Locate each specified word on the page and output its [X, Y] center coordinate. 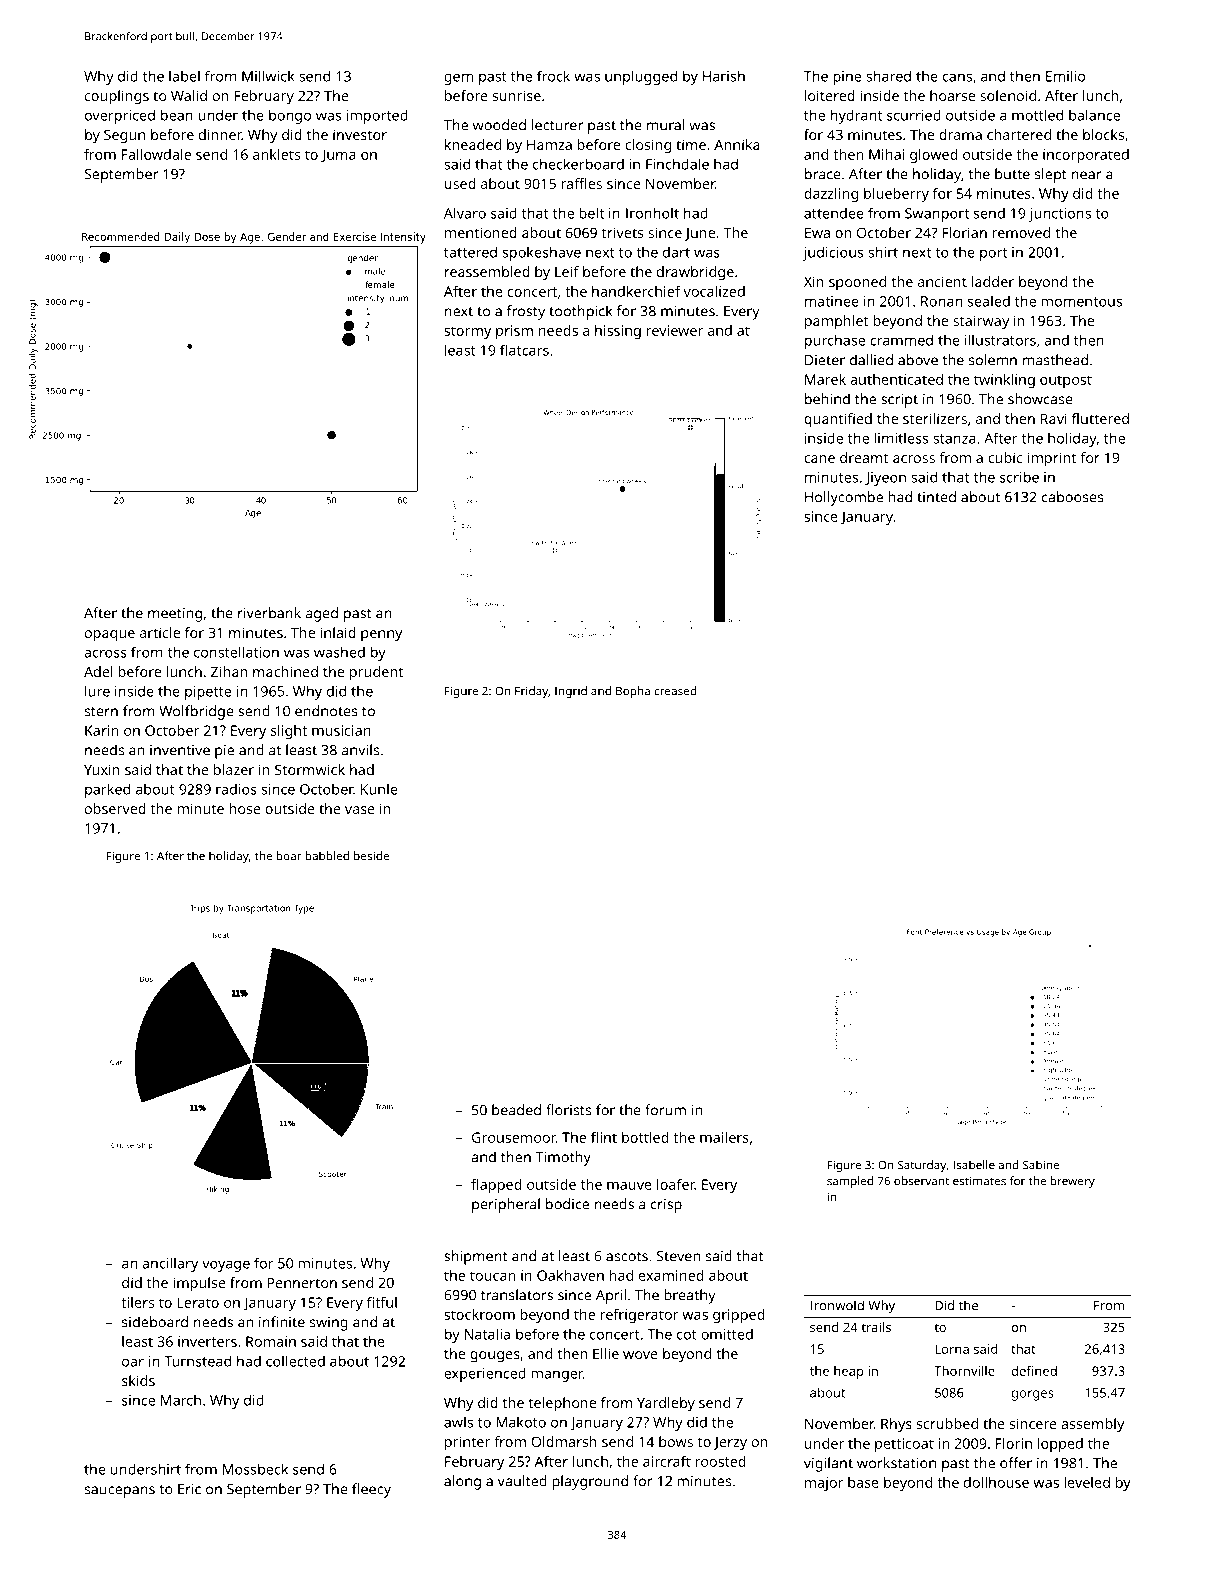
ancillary [170, 1265]
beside [371, 856]
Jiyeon [885, 479]
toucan [492, 1276]
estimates [979, 1181]
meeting [175, 615]
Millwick [268, 76]
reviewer [675, 330]
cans [957, 77]
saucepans [120, 1492]
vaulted [522, 1481]
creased [675, 691]
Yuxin [102, 769]
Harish [724, 76]
